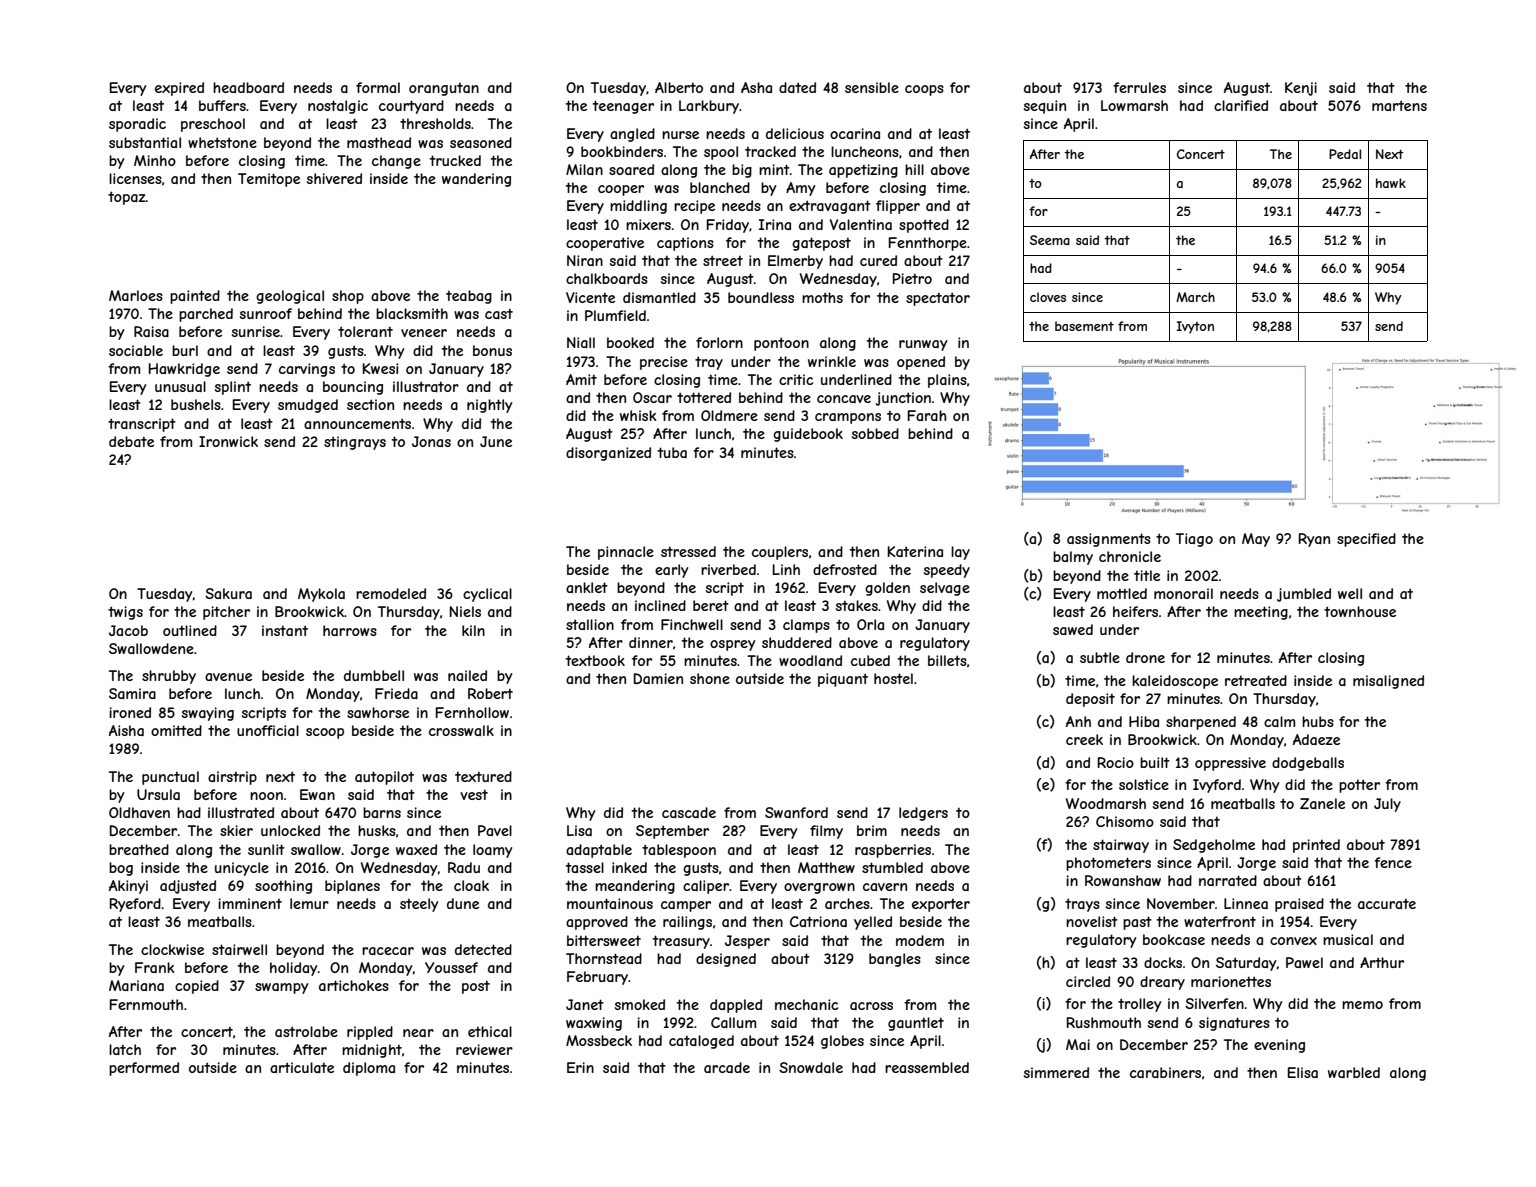 The height and width of the screenshot is (1187, 1536). I want to click on vest, so click(474, 794).
